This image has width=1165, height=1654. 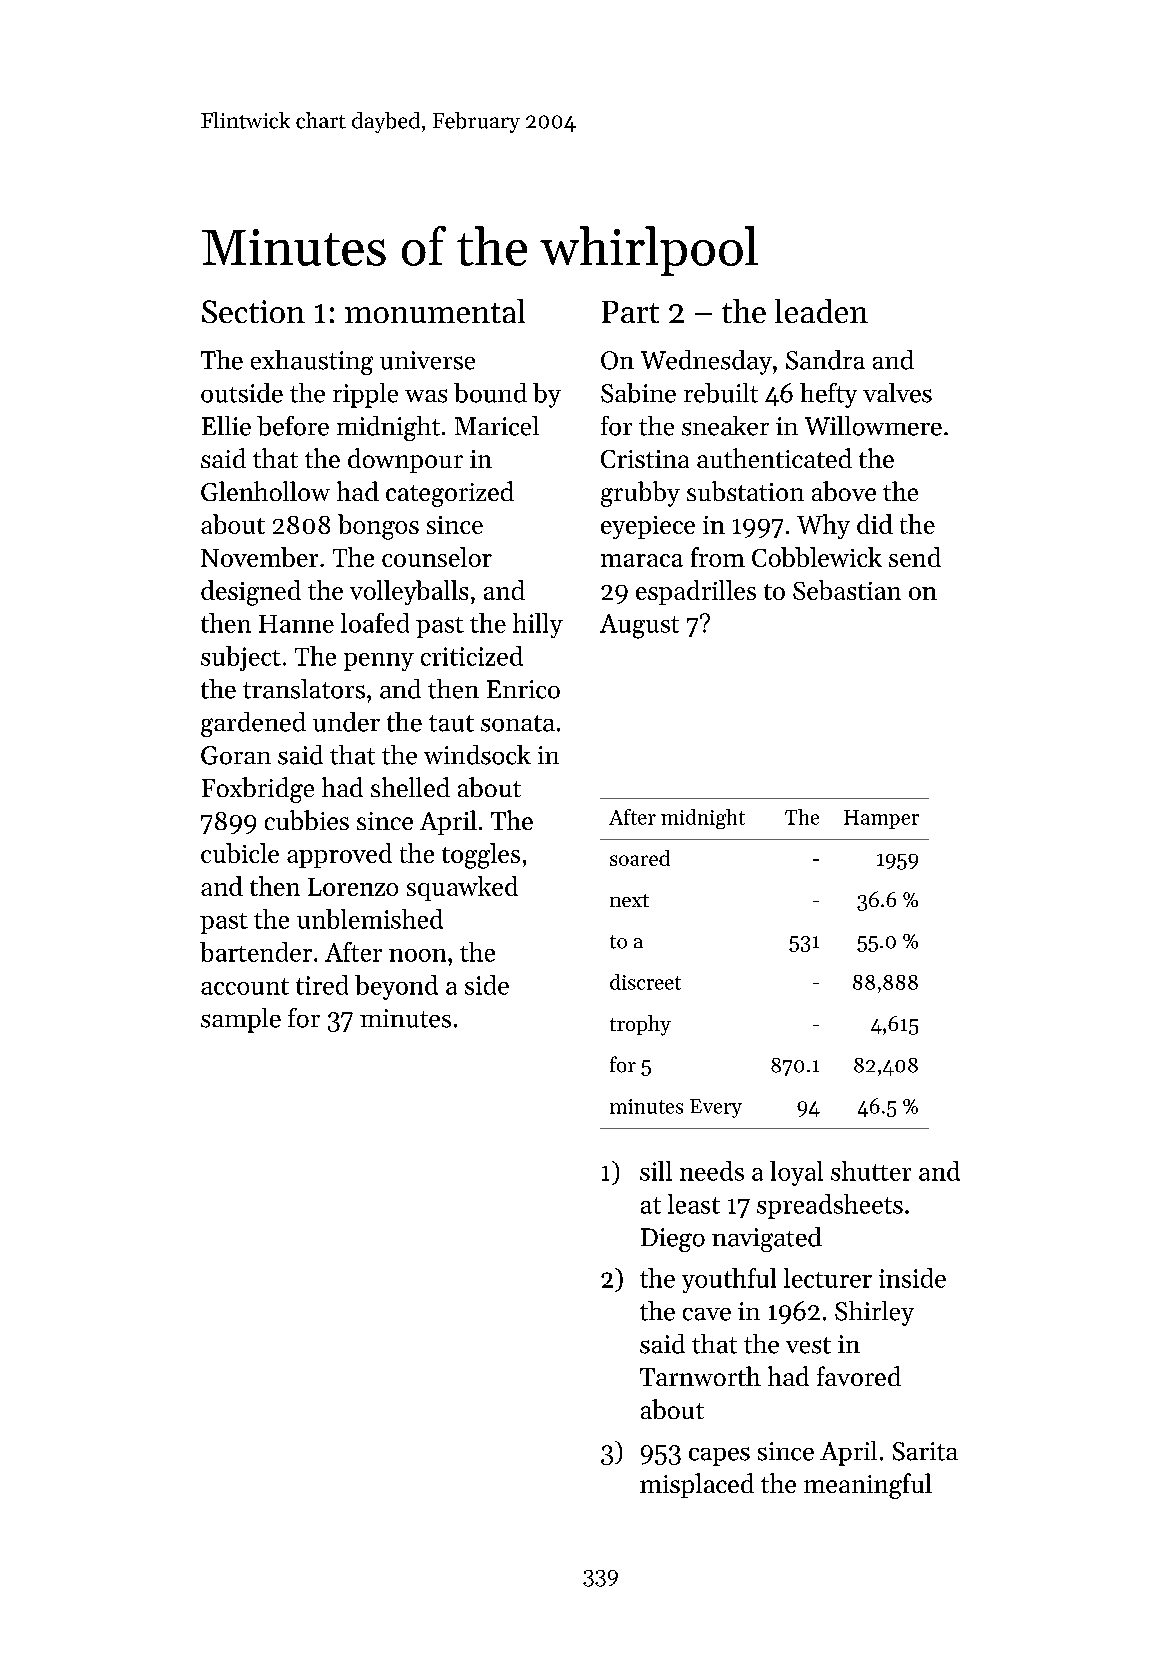 I want to click on Diego, so click(x=673, y=1240).
